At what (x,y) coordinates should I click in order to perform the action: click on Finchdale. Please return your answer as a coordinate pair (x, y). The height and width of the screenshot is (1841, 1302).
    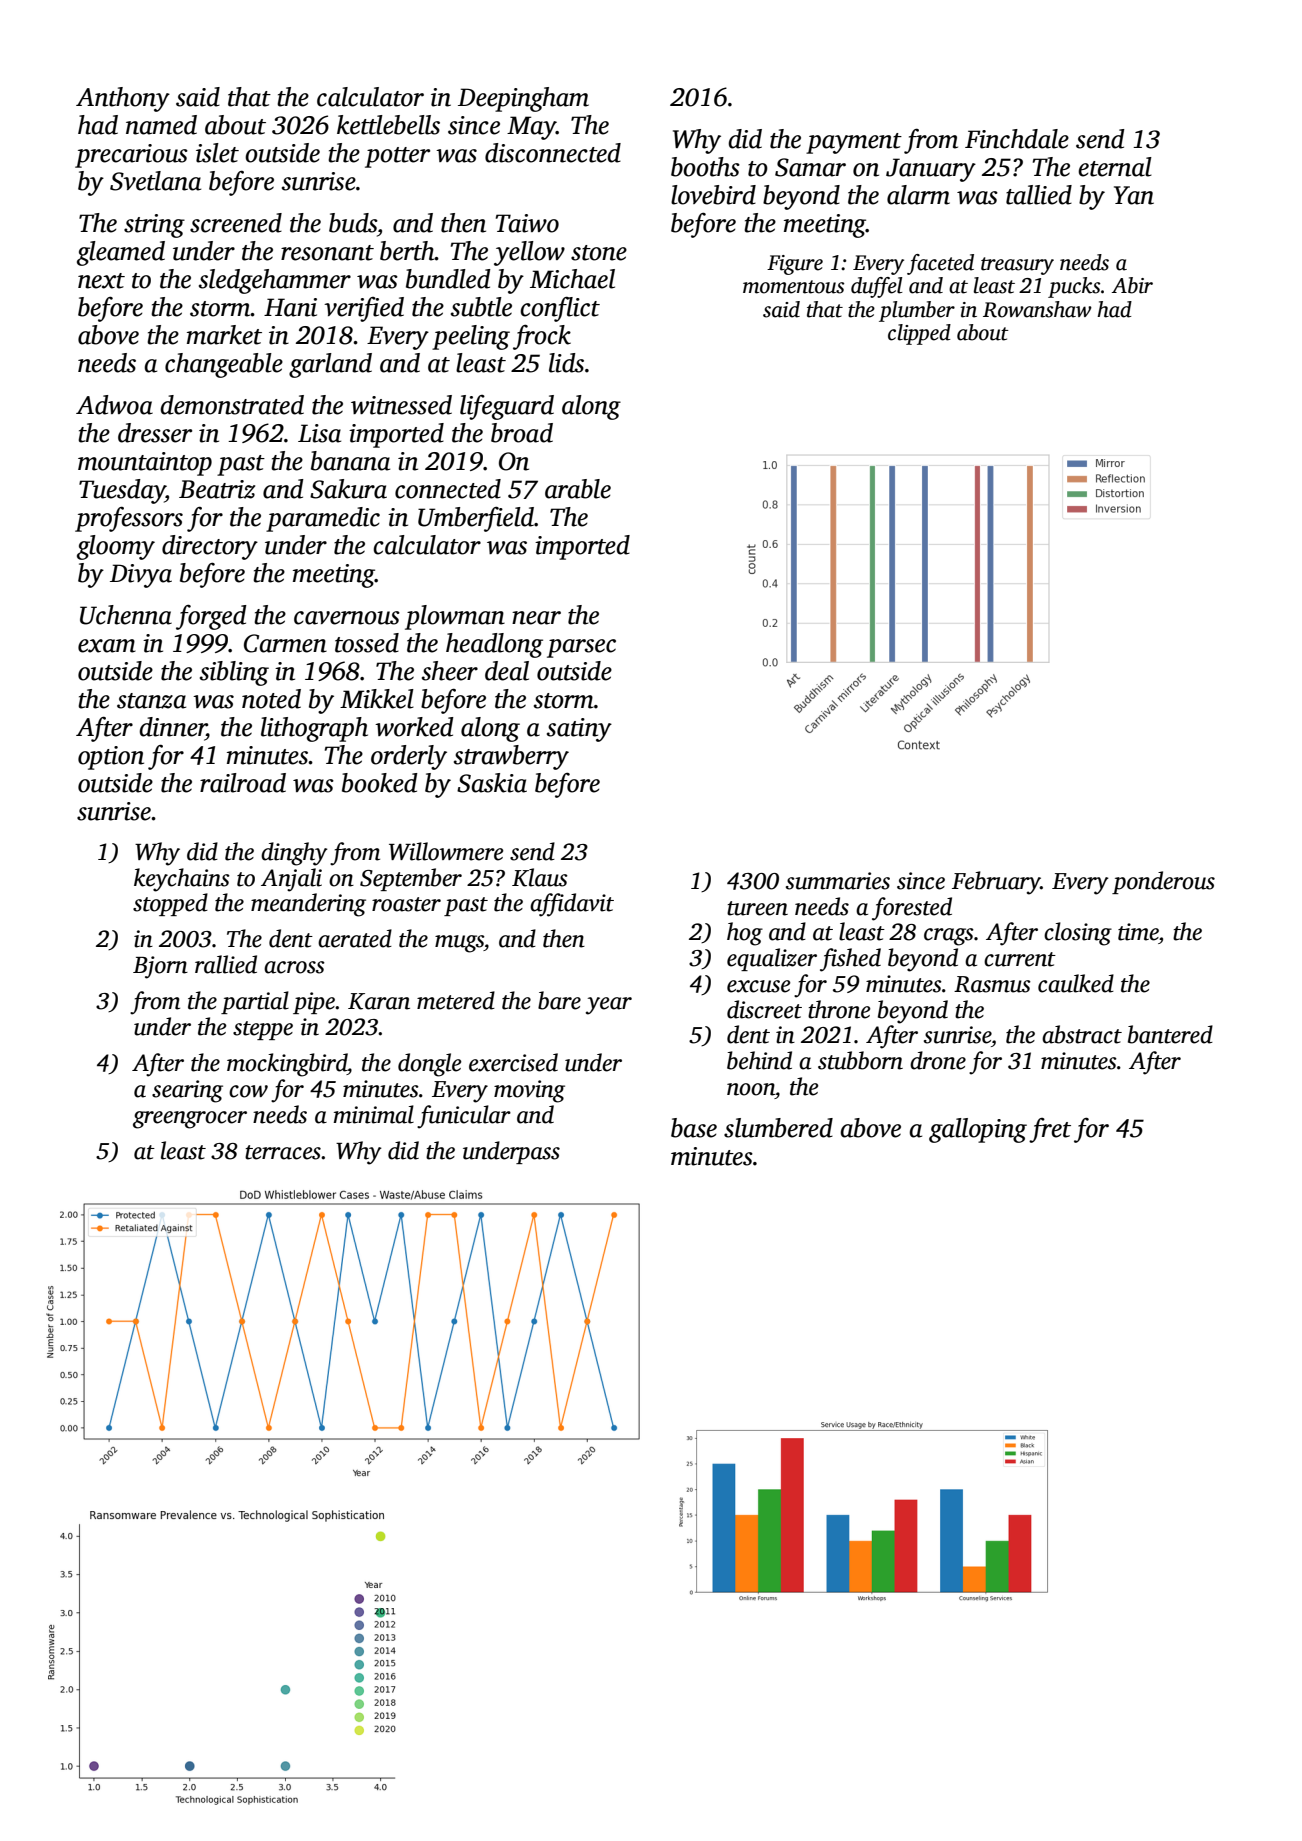
    Looking at the image, I should click on (1017, 139).
